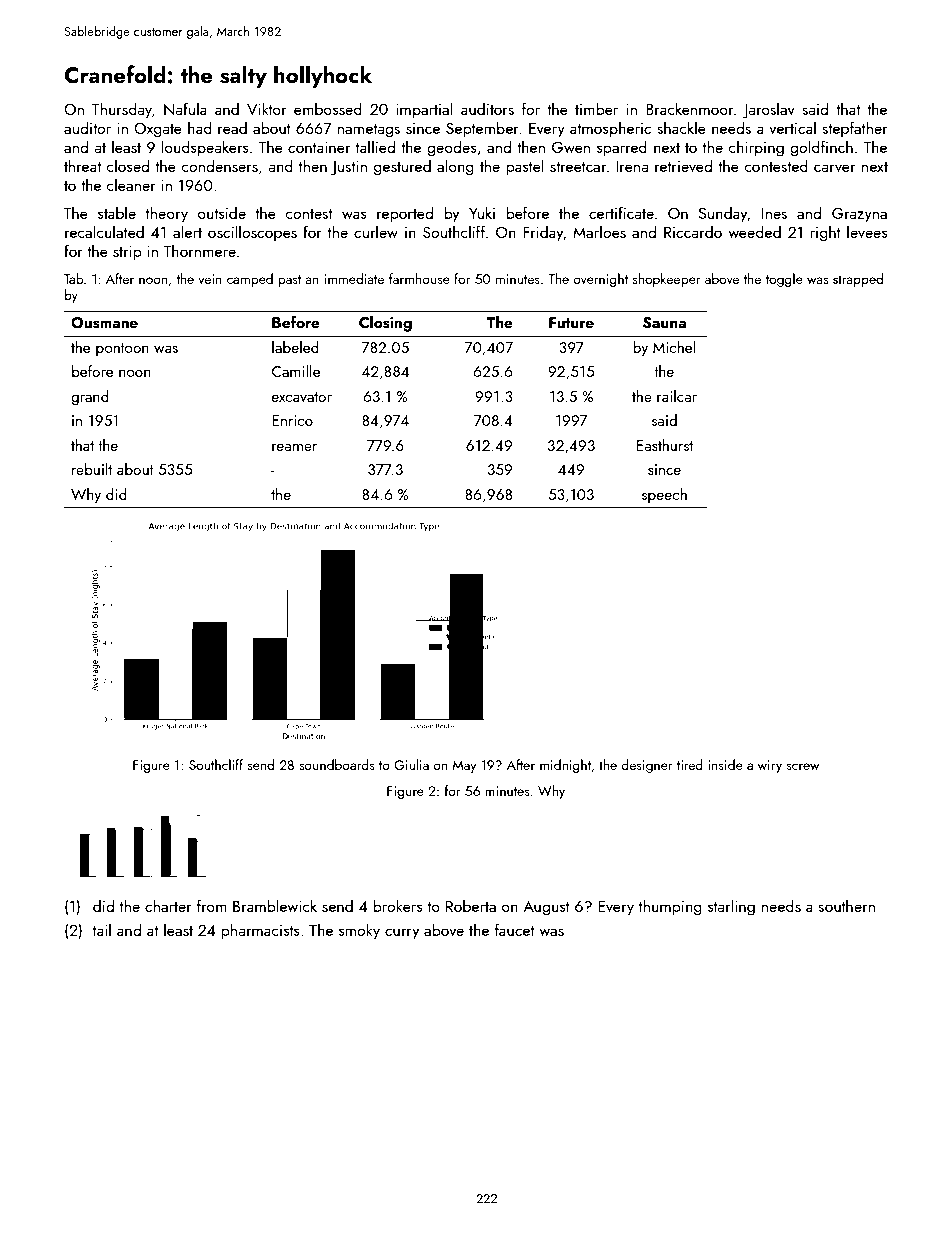 The image size is (952, 1233). Describe the element at coordinates (571, 322) in the screenshot. I see `Future` at that location.
